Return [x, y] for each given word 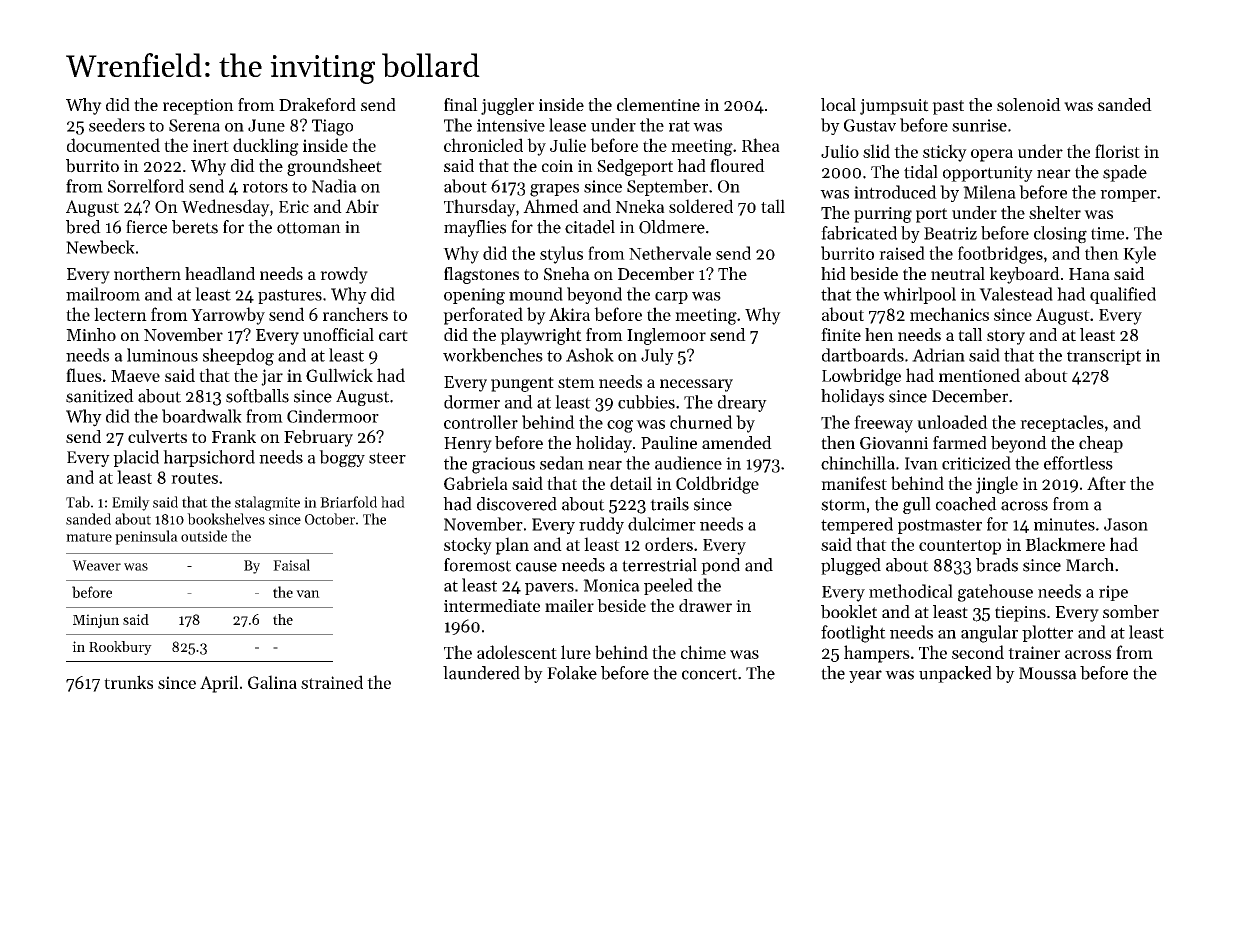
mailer [569, 605]
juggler [507, 106]
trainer [1034, 652]
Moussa [1048, 673]
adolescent [517, 652]
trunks [128, 682]
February [318, 438]
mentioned [979, 375]
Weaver [96, 565]
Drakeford [317, 104]
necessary [696, 385]
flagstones [481, 275]
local [838, 104]
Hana [1089, 274]
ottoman [309, 228]
